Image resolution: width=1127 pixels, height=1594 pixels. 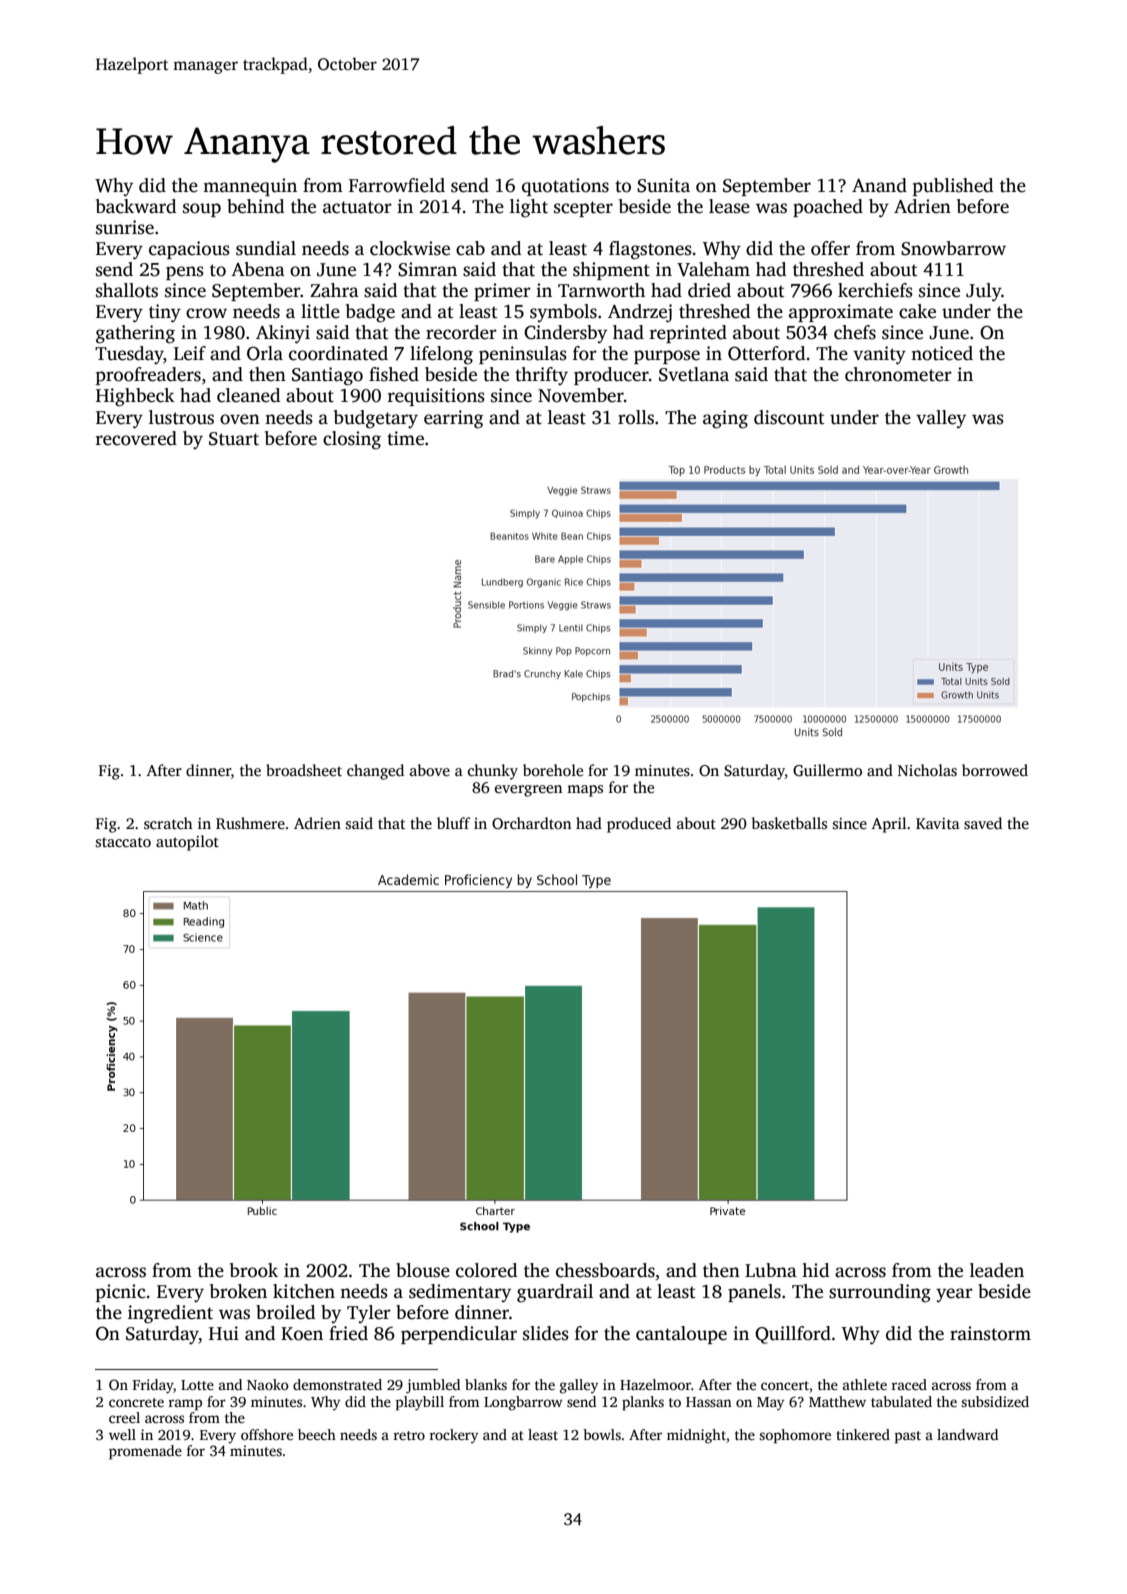 What do you see at coordinates (433, 1386) in the screenshot?
I see `jumbled` at bounding box center [433, 1386].
